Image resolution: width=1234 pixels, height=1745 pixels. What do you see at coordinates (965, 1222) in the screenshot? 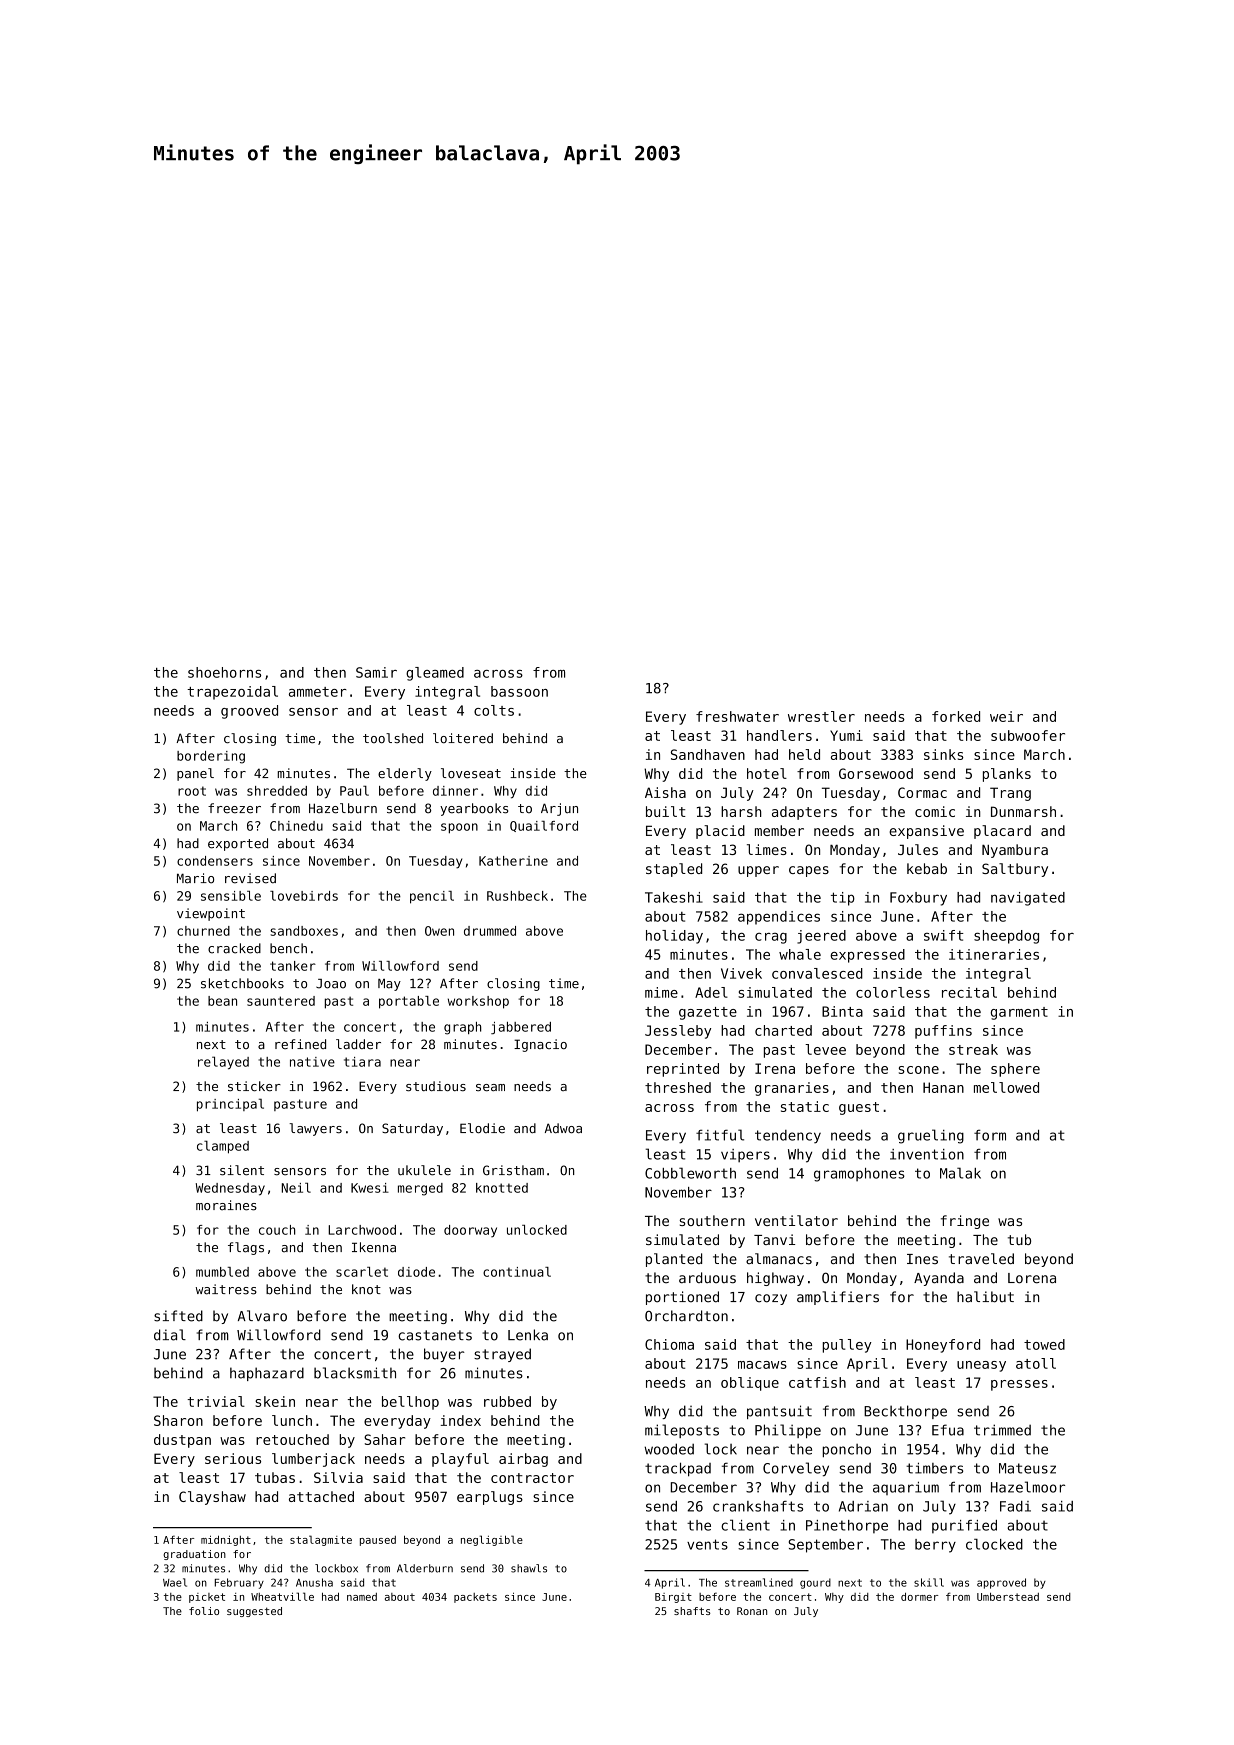
I see `fringe` at bounding box center [965, 1222].
